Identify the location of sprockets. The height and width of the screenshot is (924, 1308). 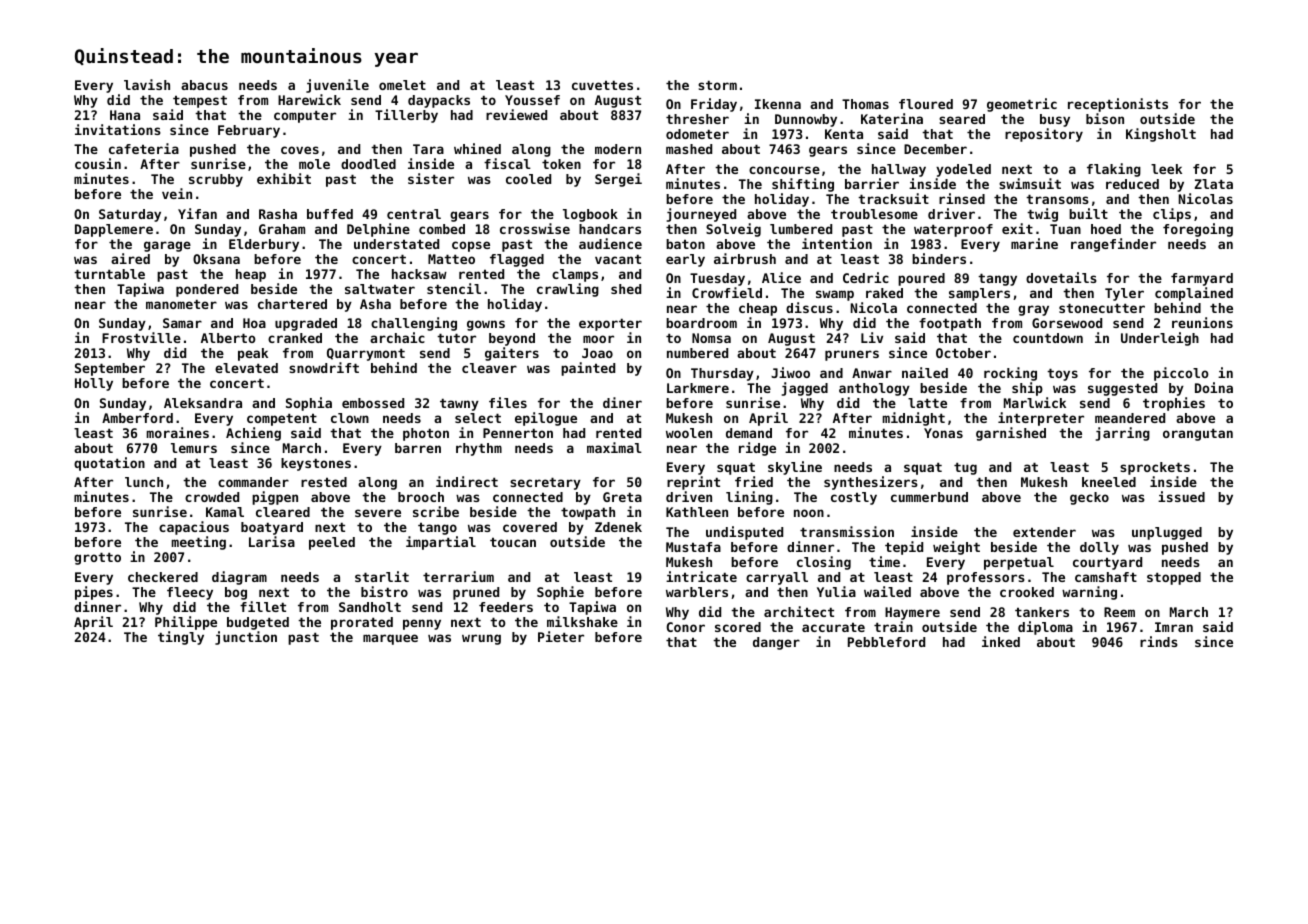
(1155, 468).
